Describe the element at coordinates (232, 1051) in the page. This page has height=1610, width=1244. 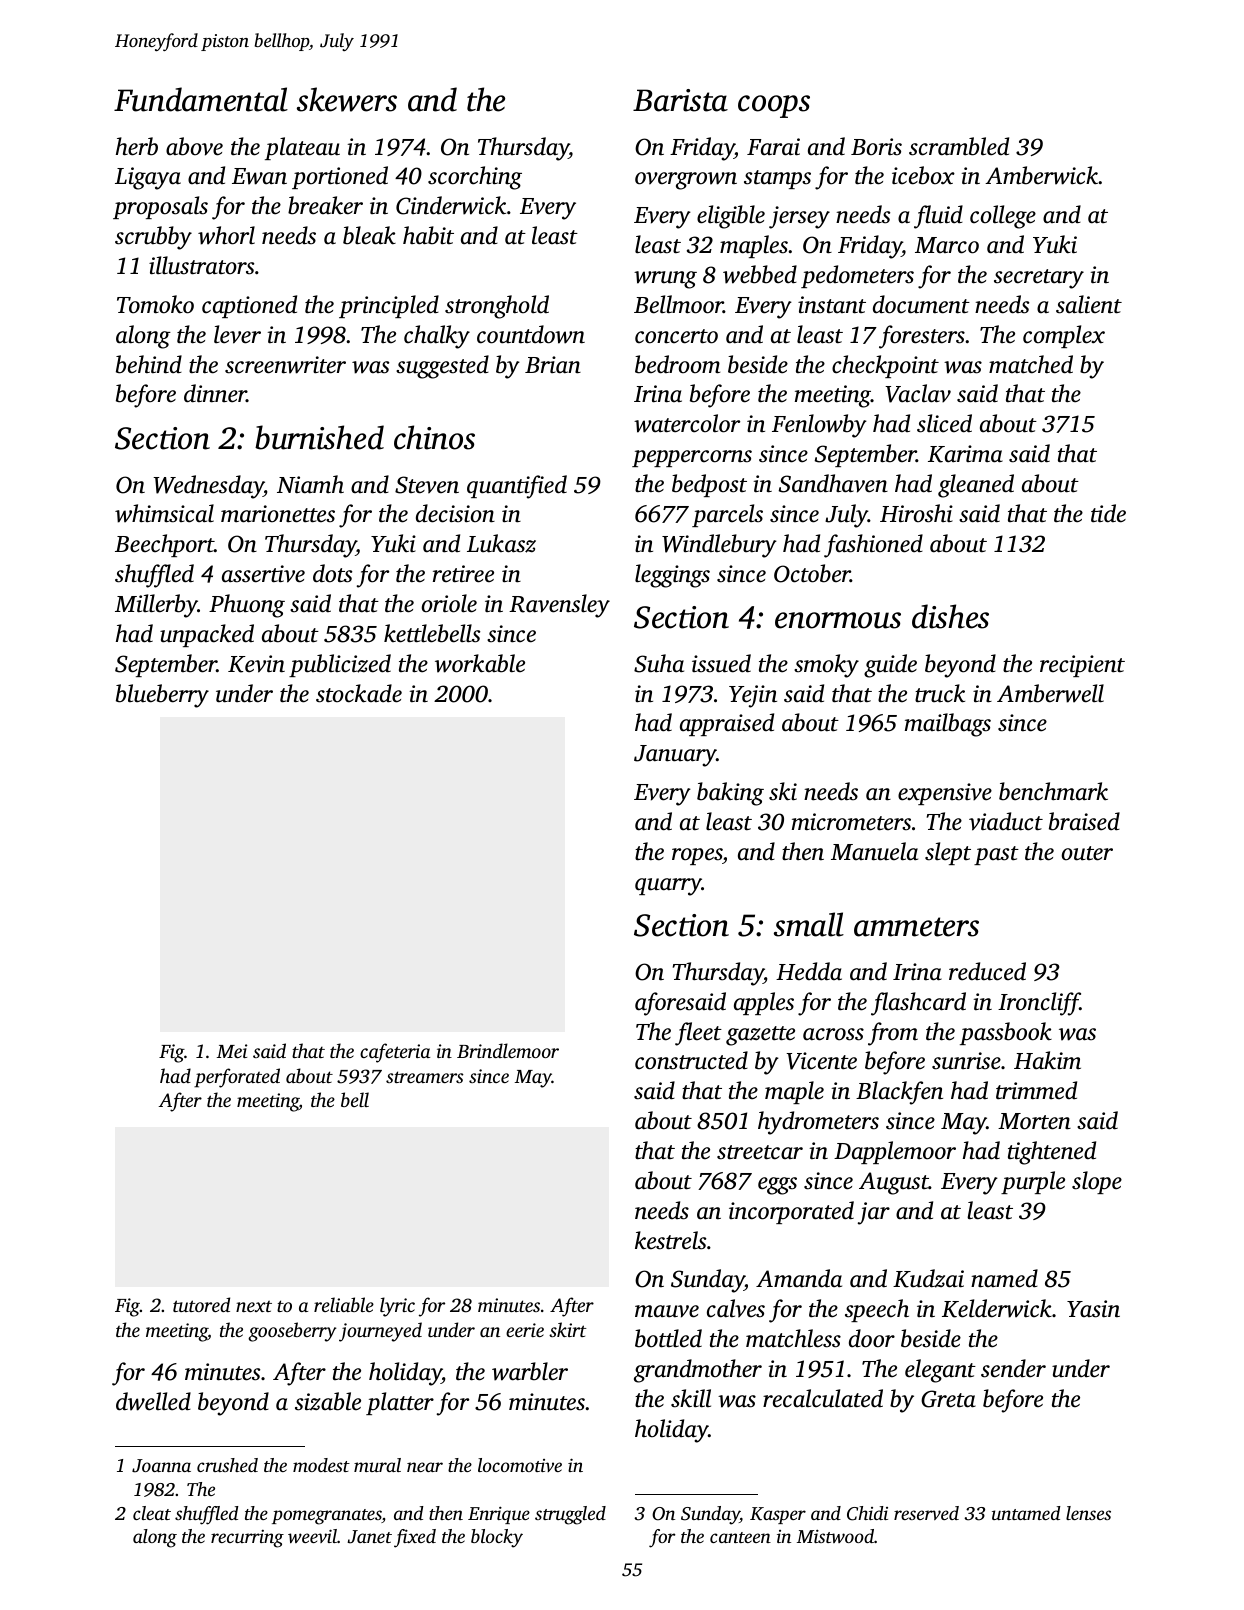
I see `Mei` at that location.
